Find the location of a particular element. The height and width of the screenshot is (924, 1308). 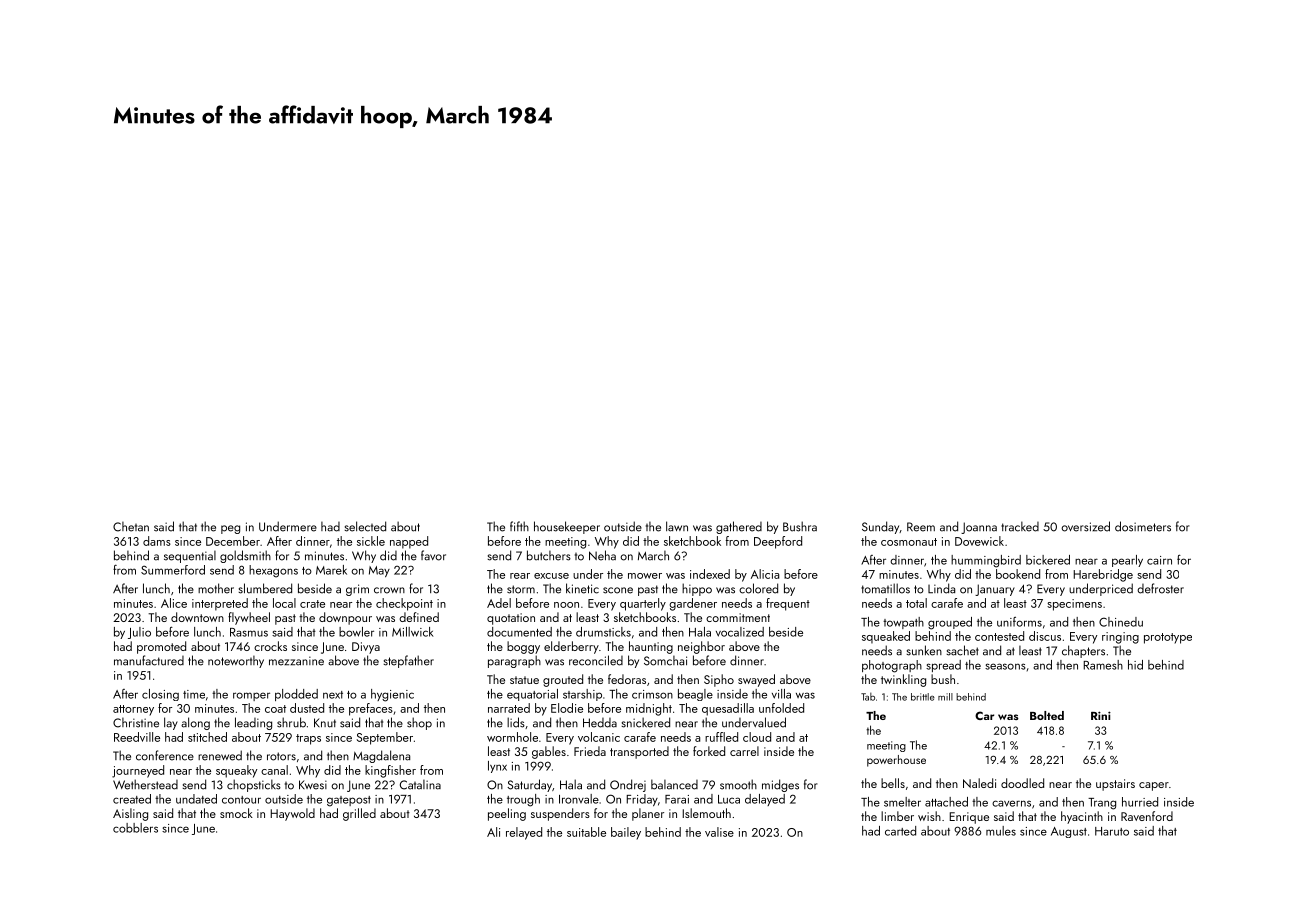

commitment is located at coordinates (738, 617).
